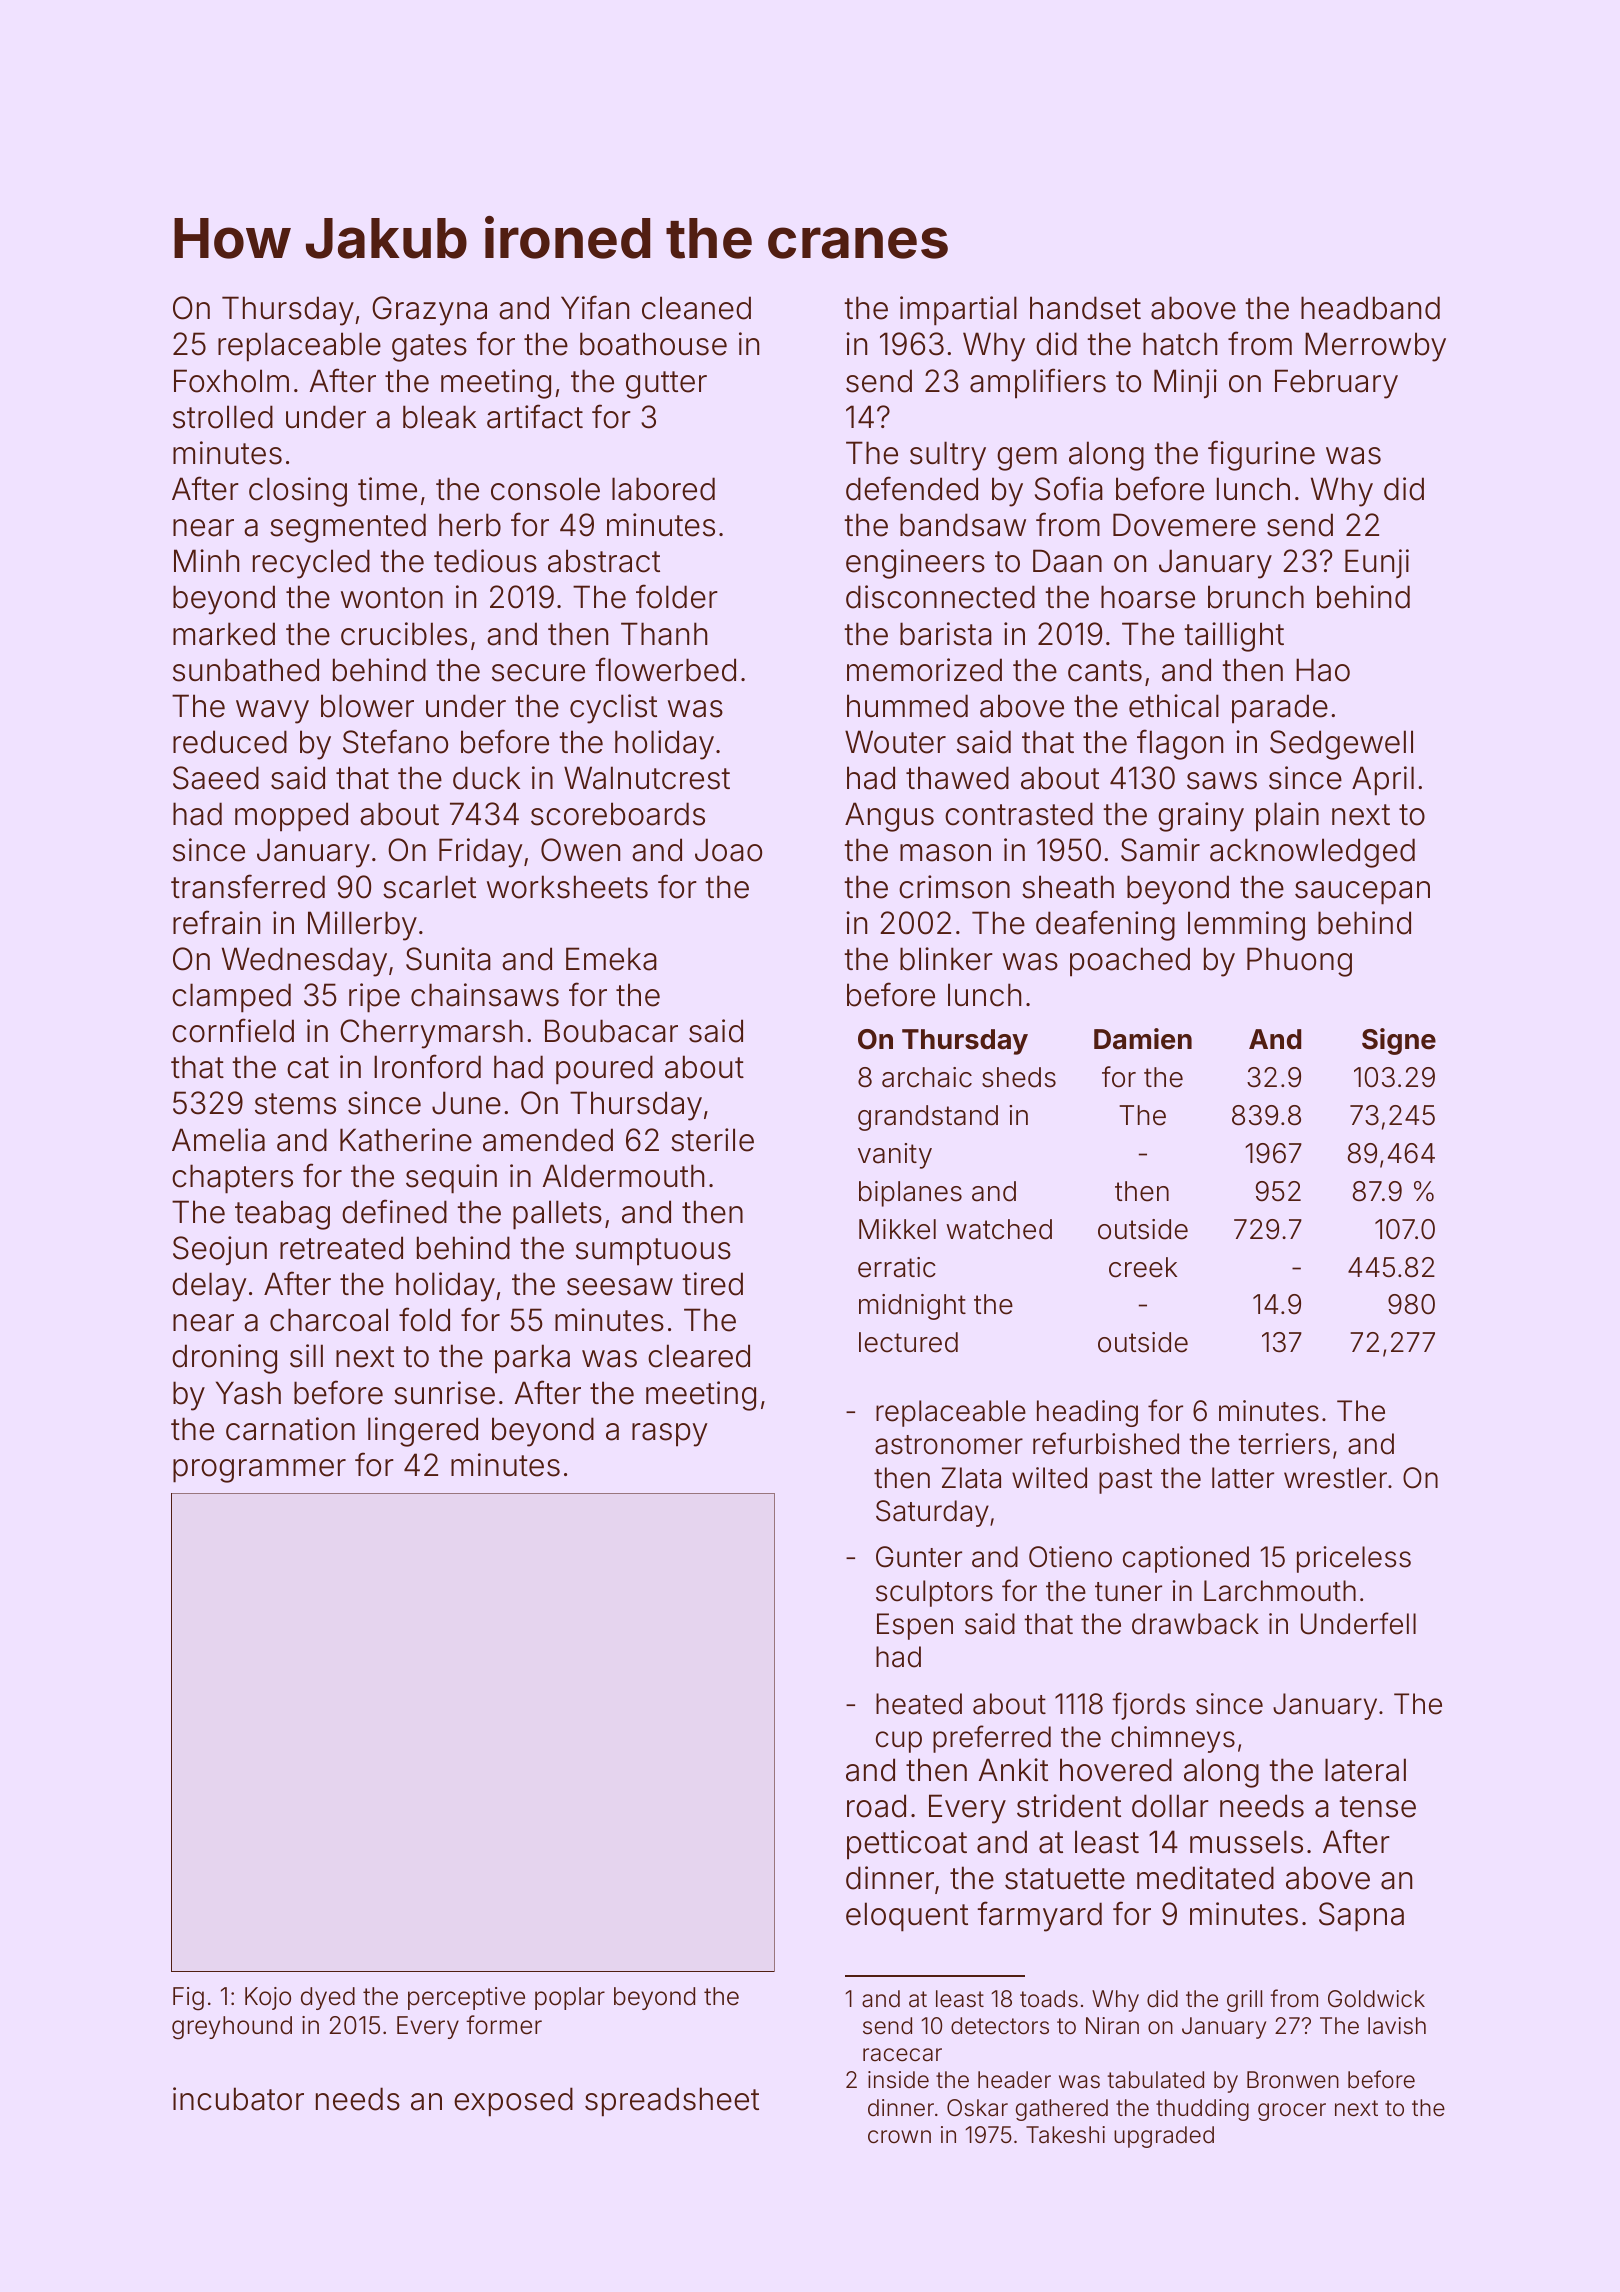  Describe the element at coordinates (429, 311) in the page. I see `Grazyna` at that location.
